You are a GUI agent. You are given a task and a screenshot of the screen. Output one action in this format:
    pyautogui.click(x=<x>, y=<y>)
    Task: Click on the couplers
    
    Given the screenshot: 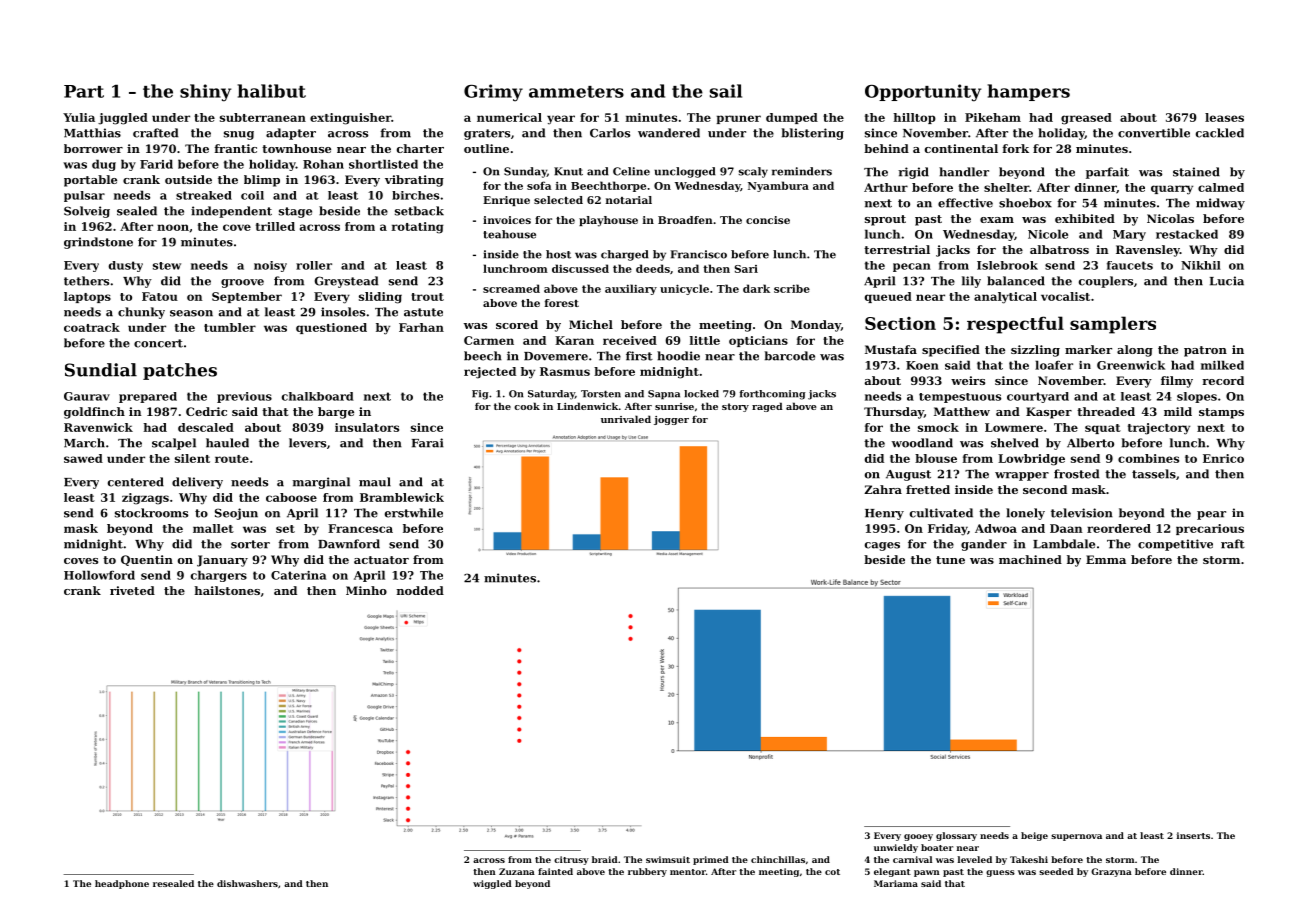 What is the action you would take?
    pyautogui.click(x=1106, y=282)
